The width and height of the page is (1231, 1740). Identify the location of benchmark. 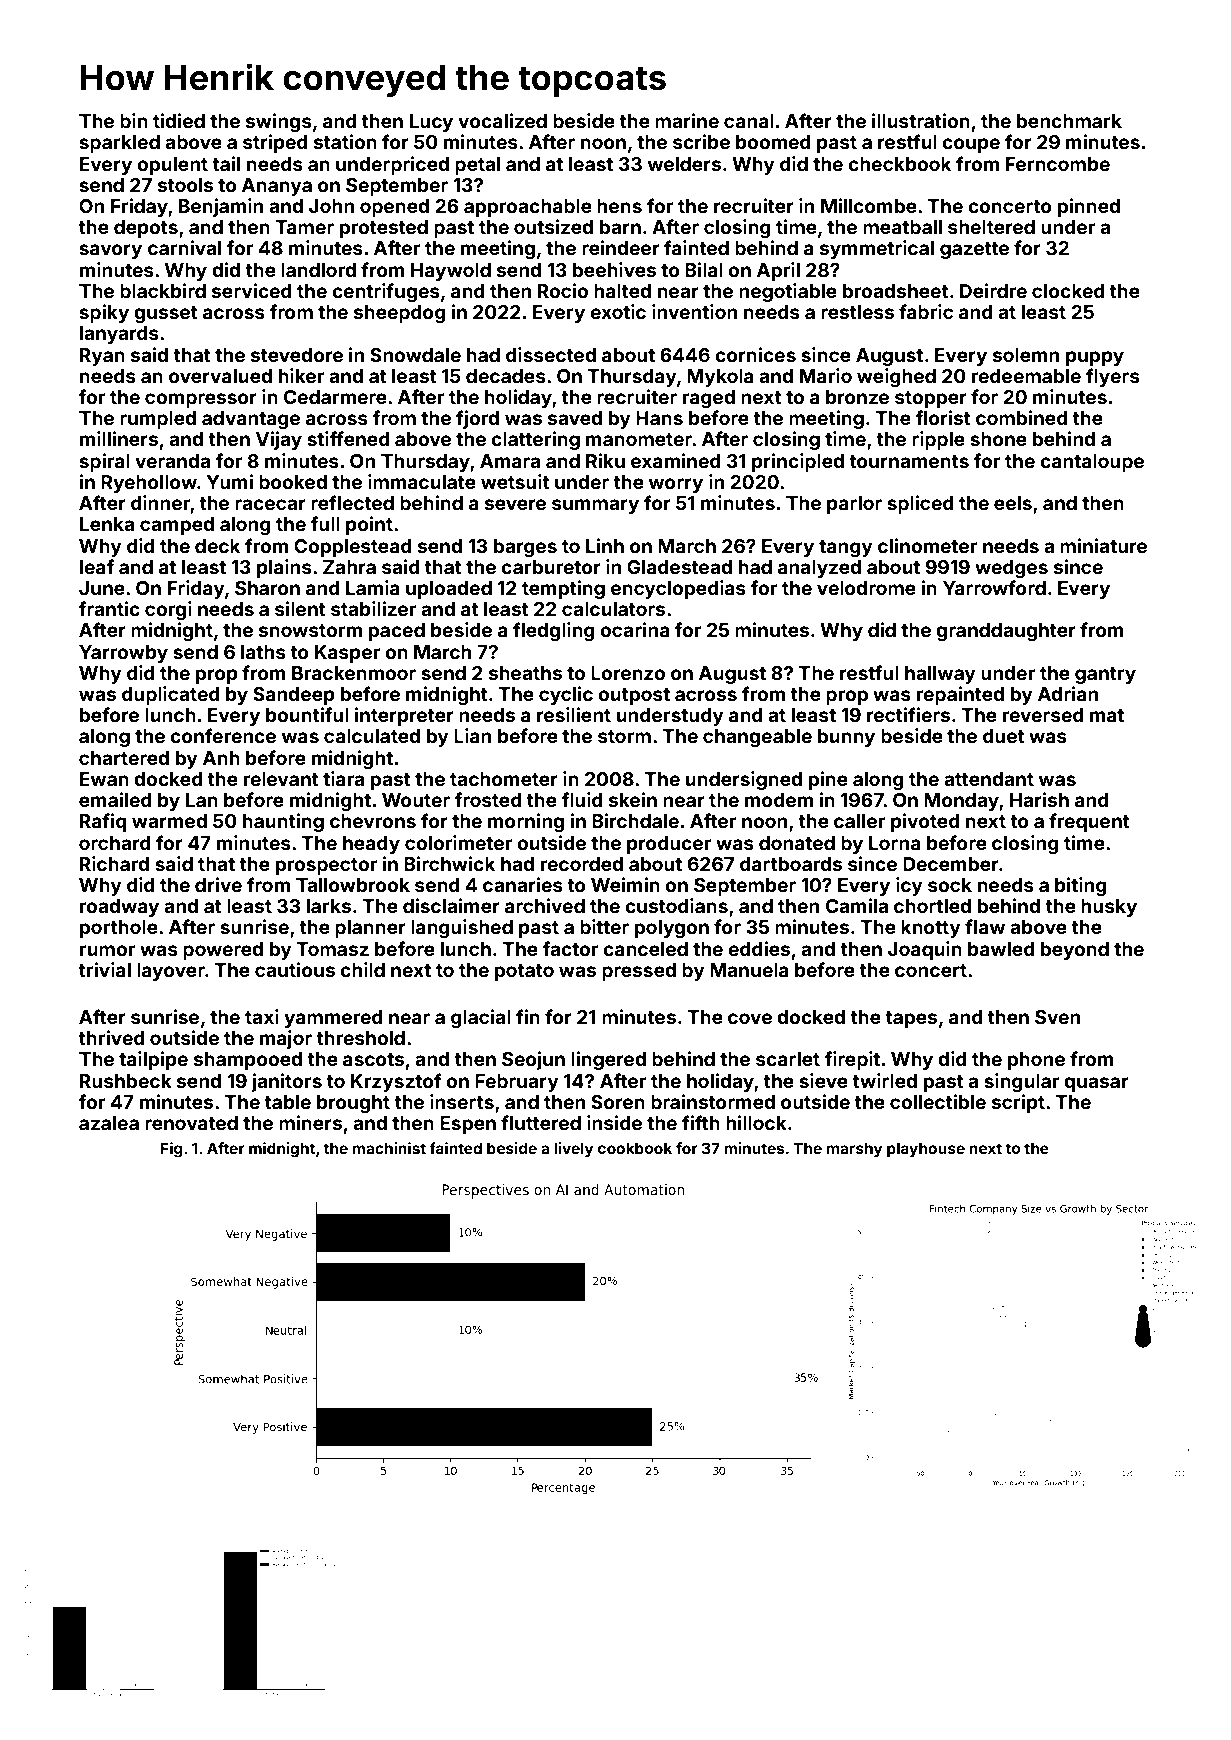
(1069, 121).
